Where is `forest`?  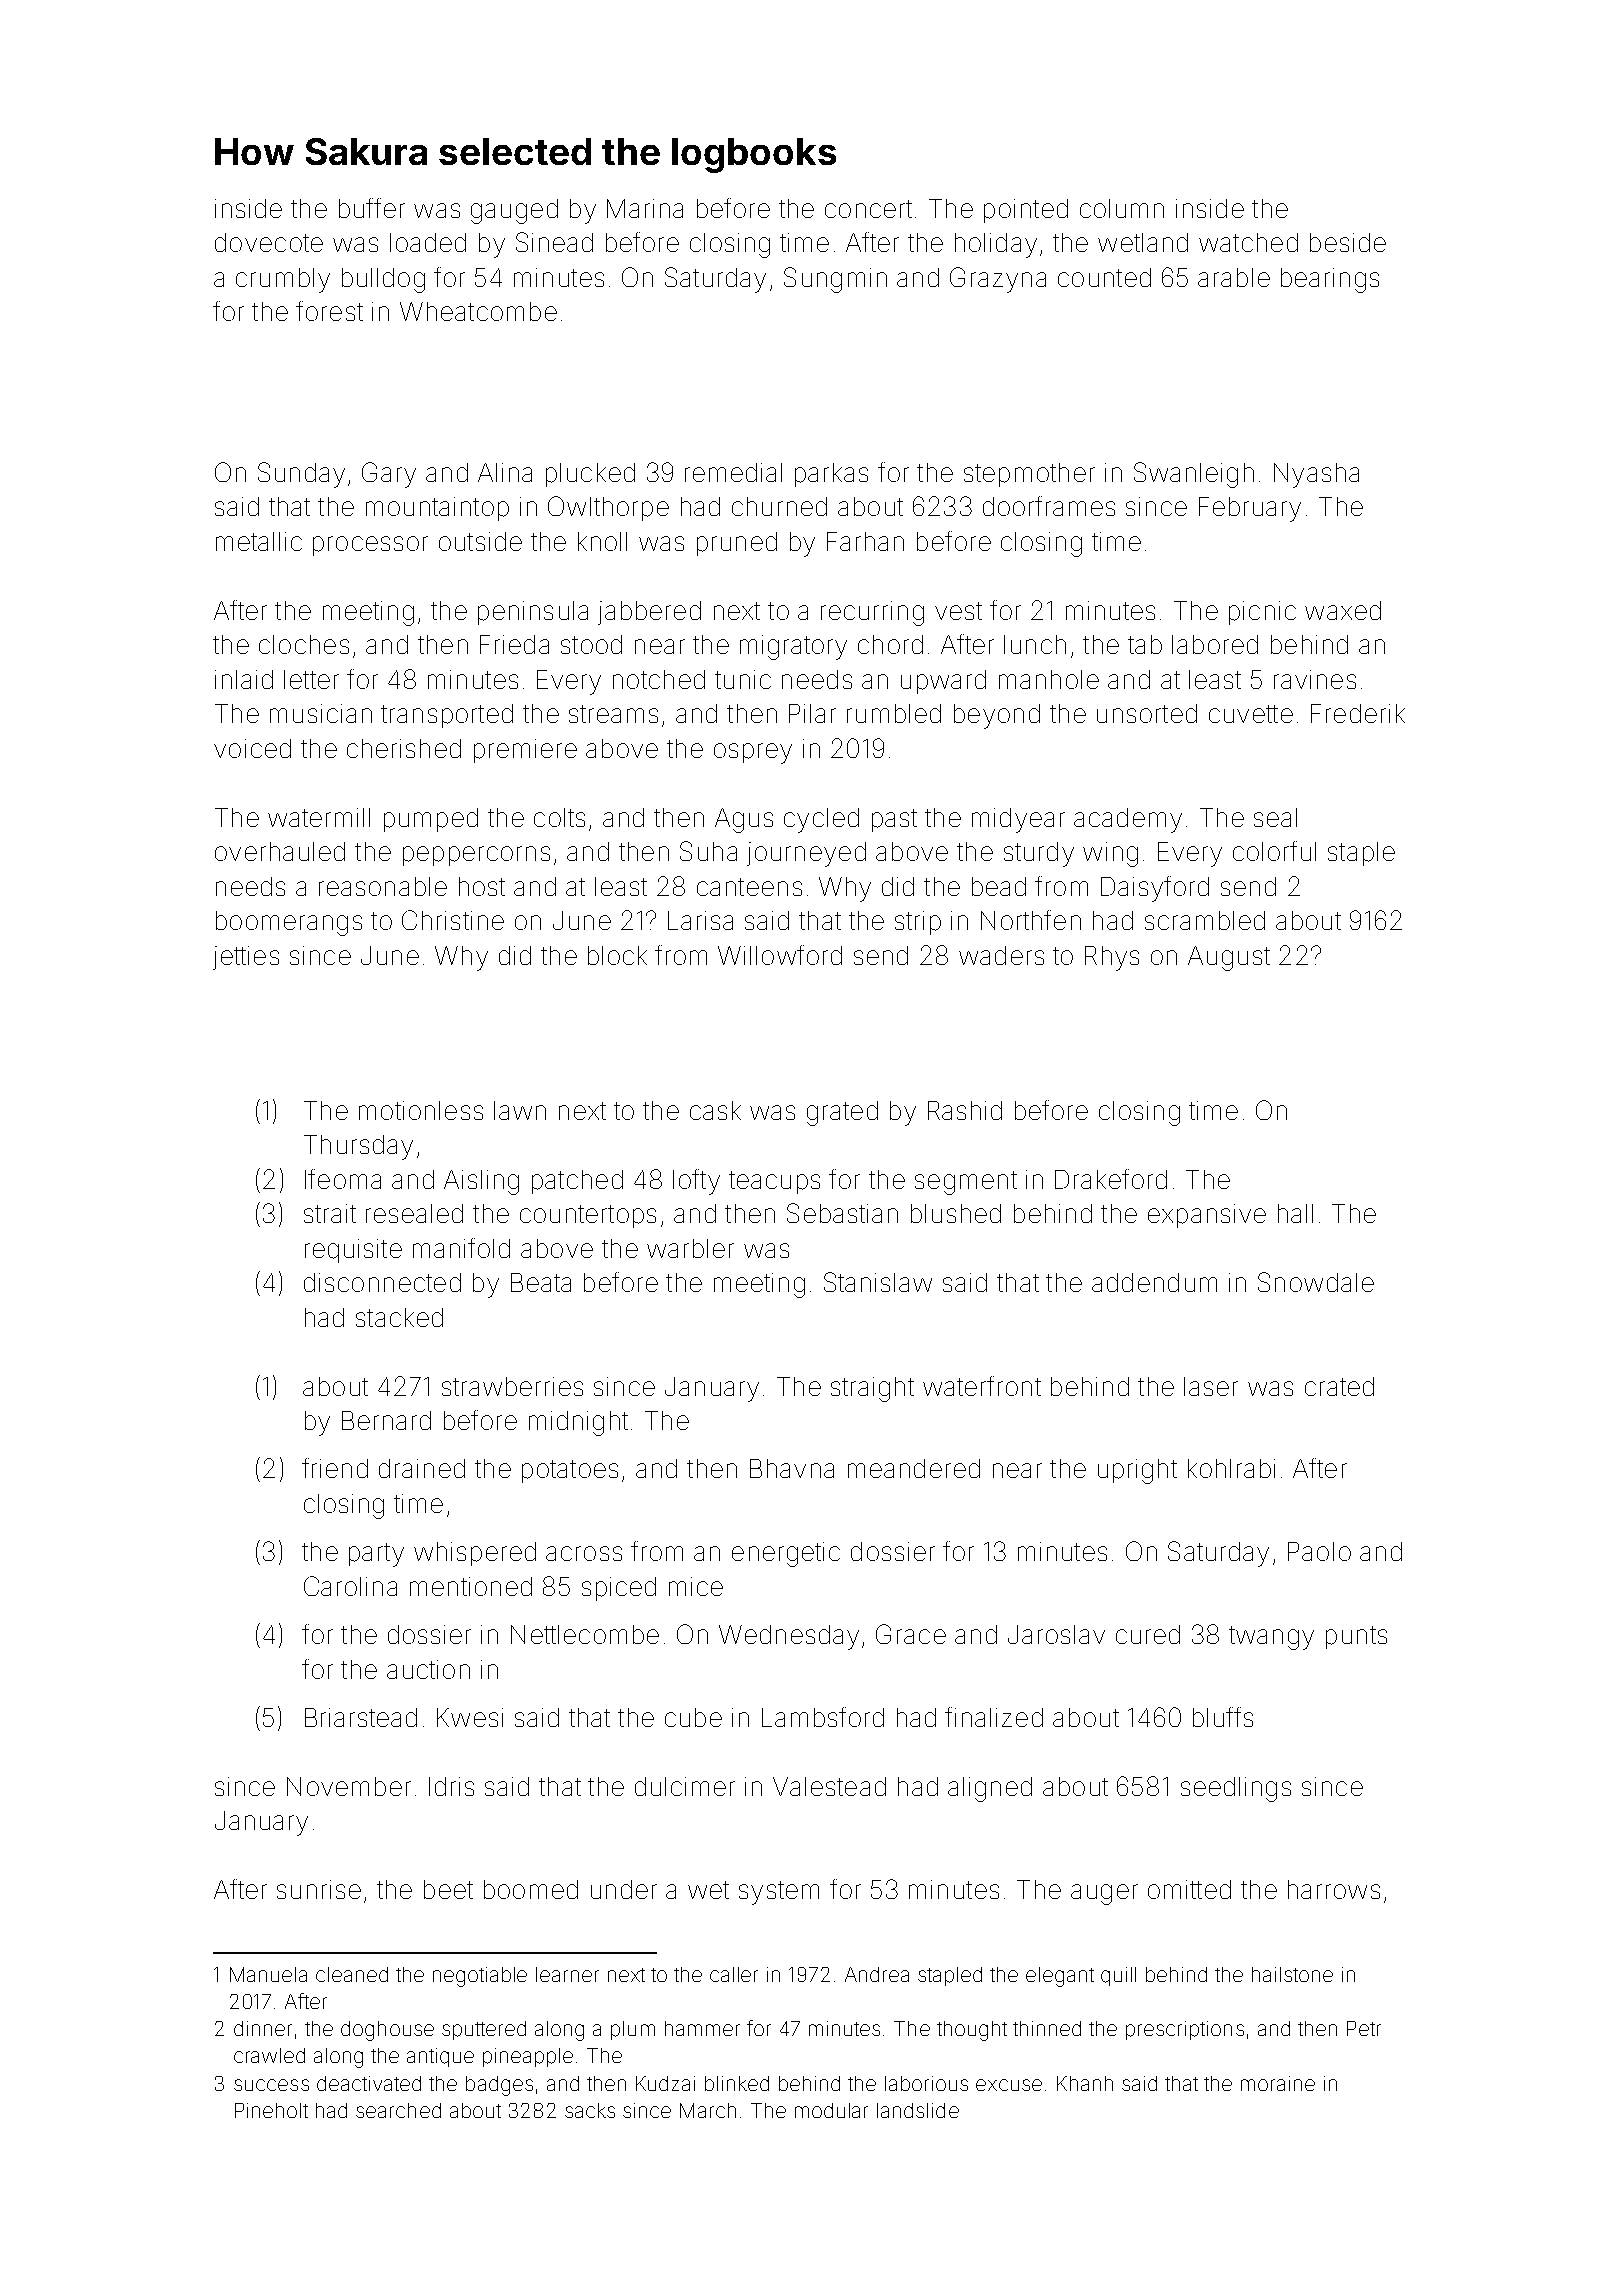
forest is located at coordinates (329, 311).
